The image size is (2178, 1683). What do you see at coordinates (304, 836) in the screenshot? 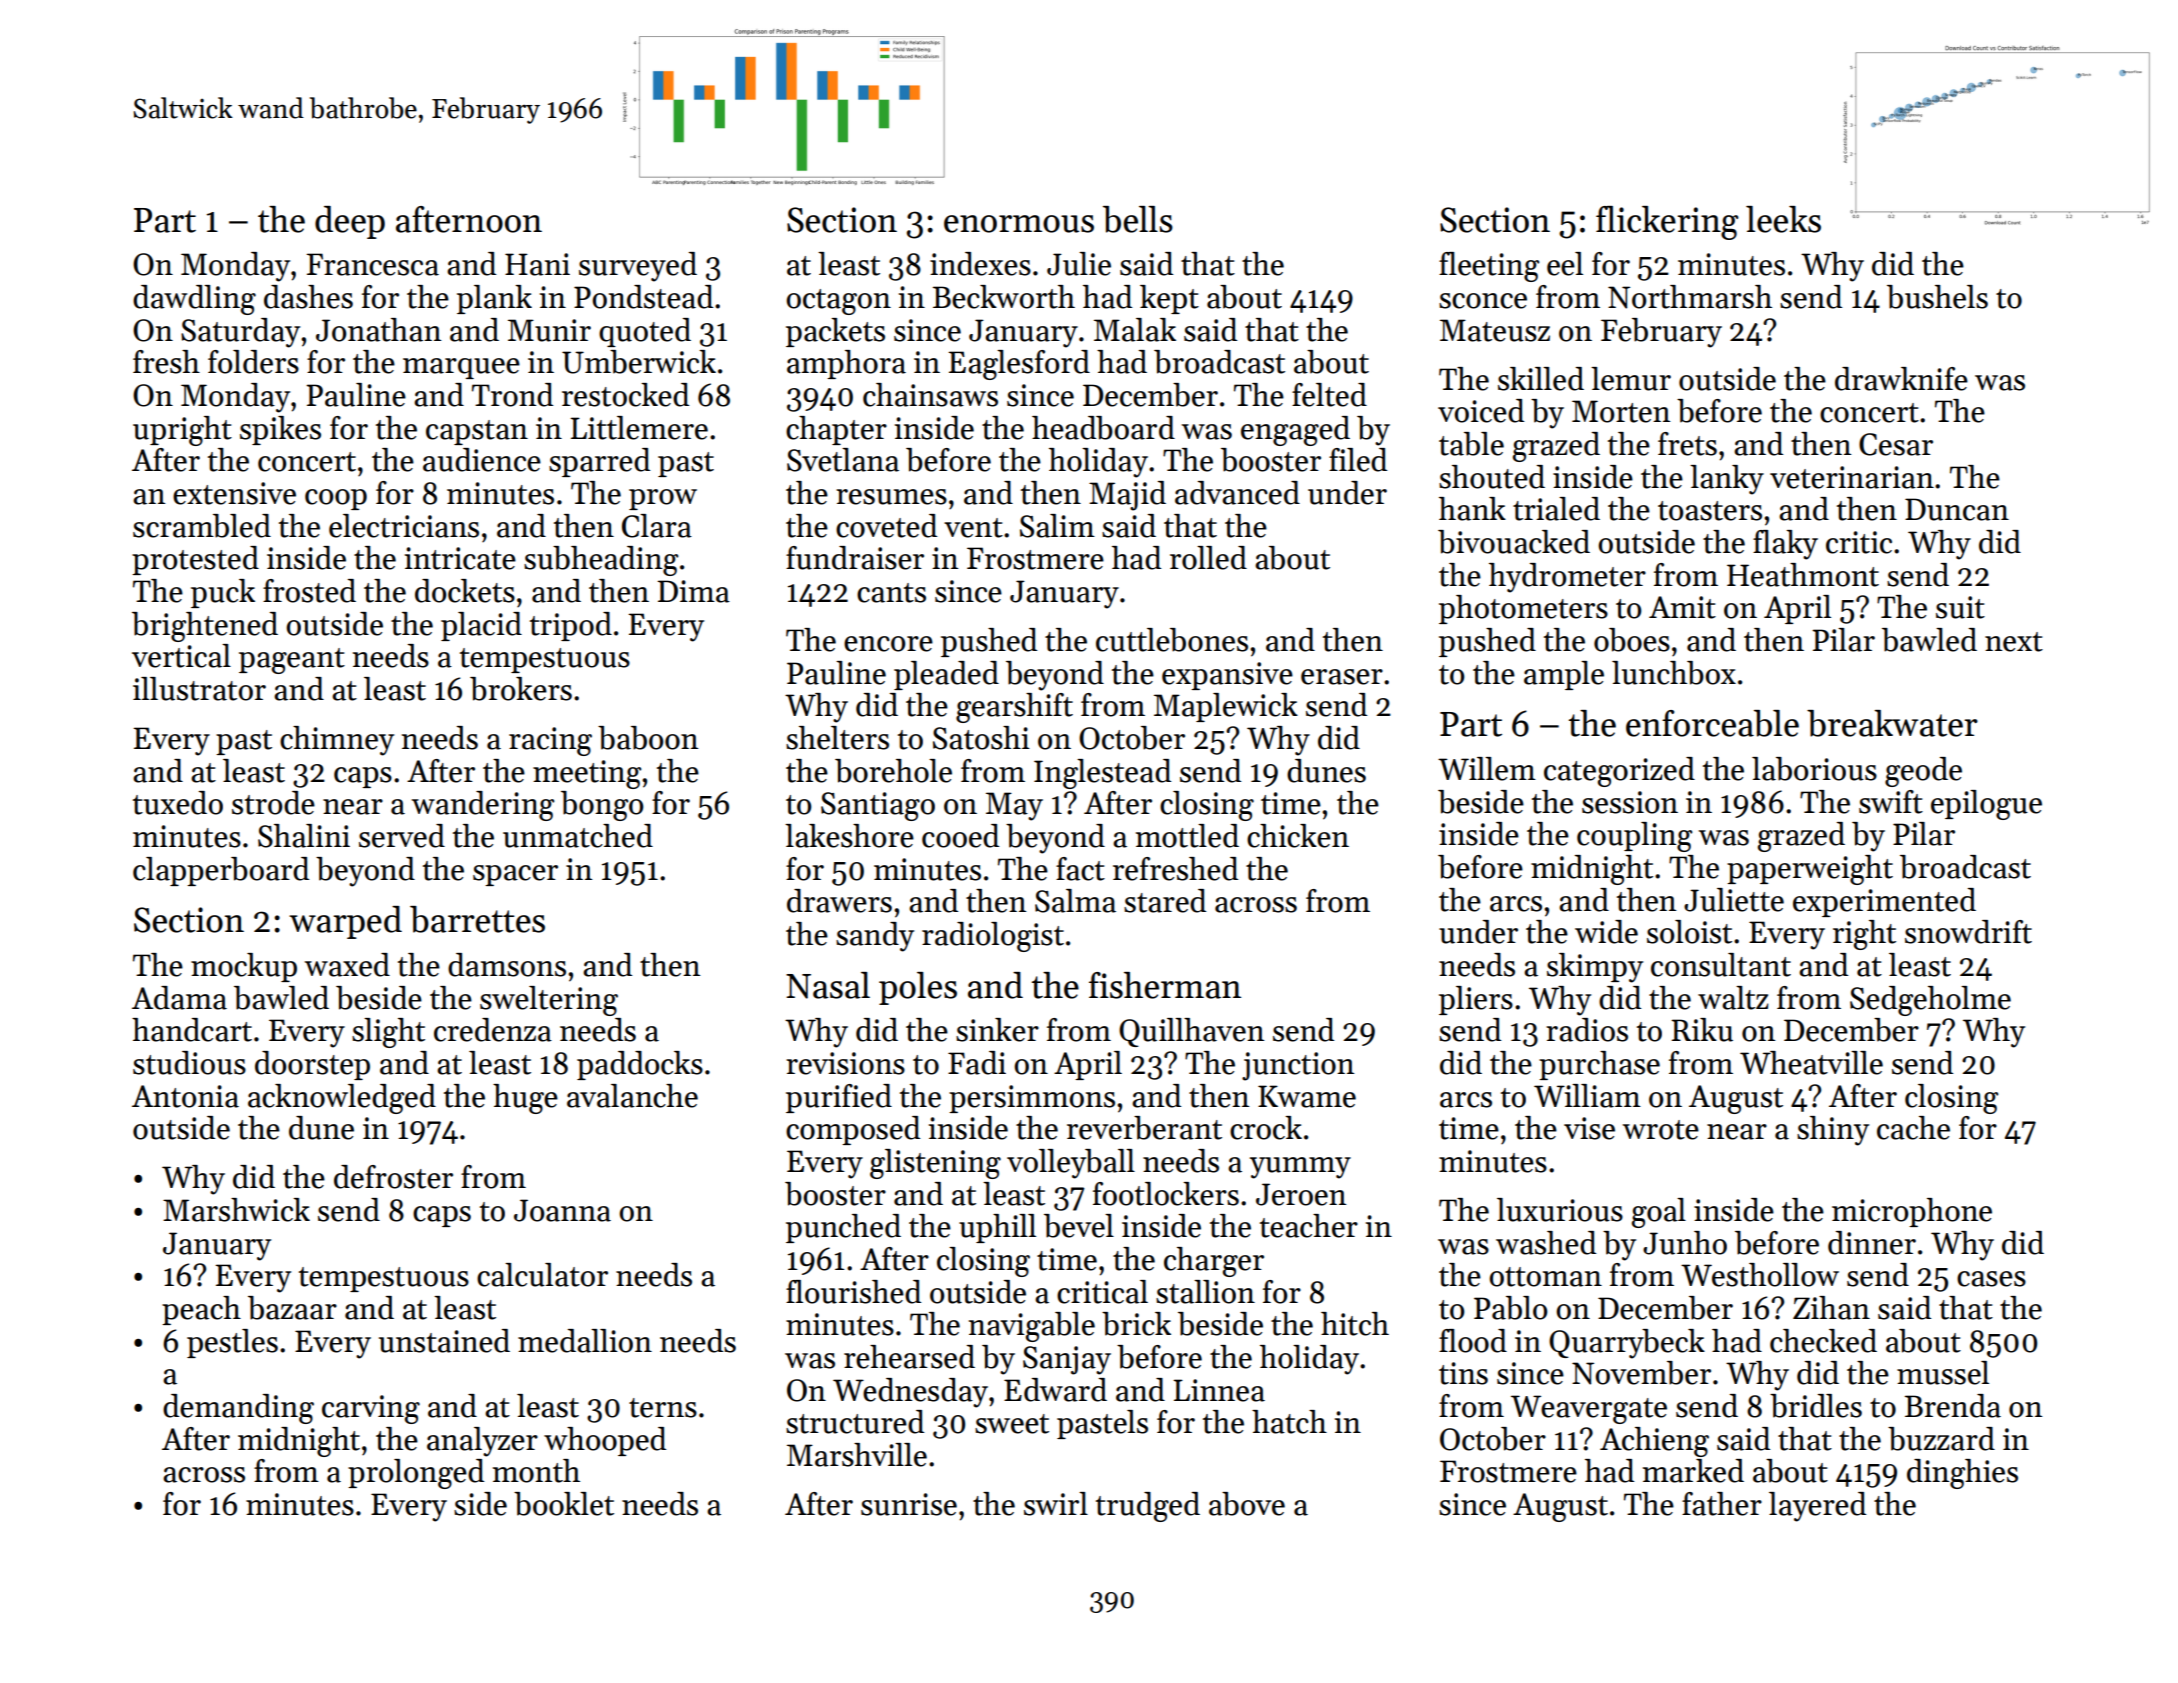
I see `Shalini` at bounding box center [304, 836].
